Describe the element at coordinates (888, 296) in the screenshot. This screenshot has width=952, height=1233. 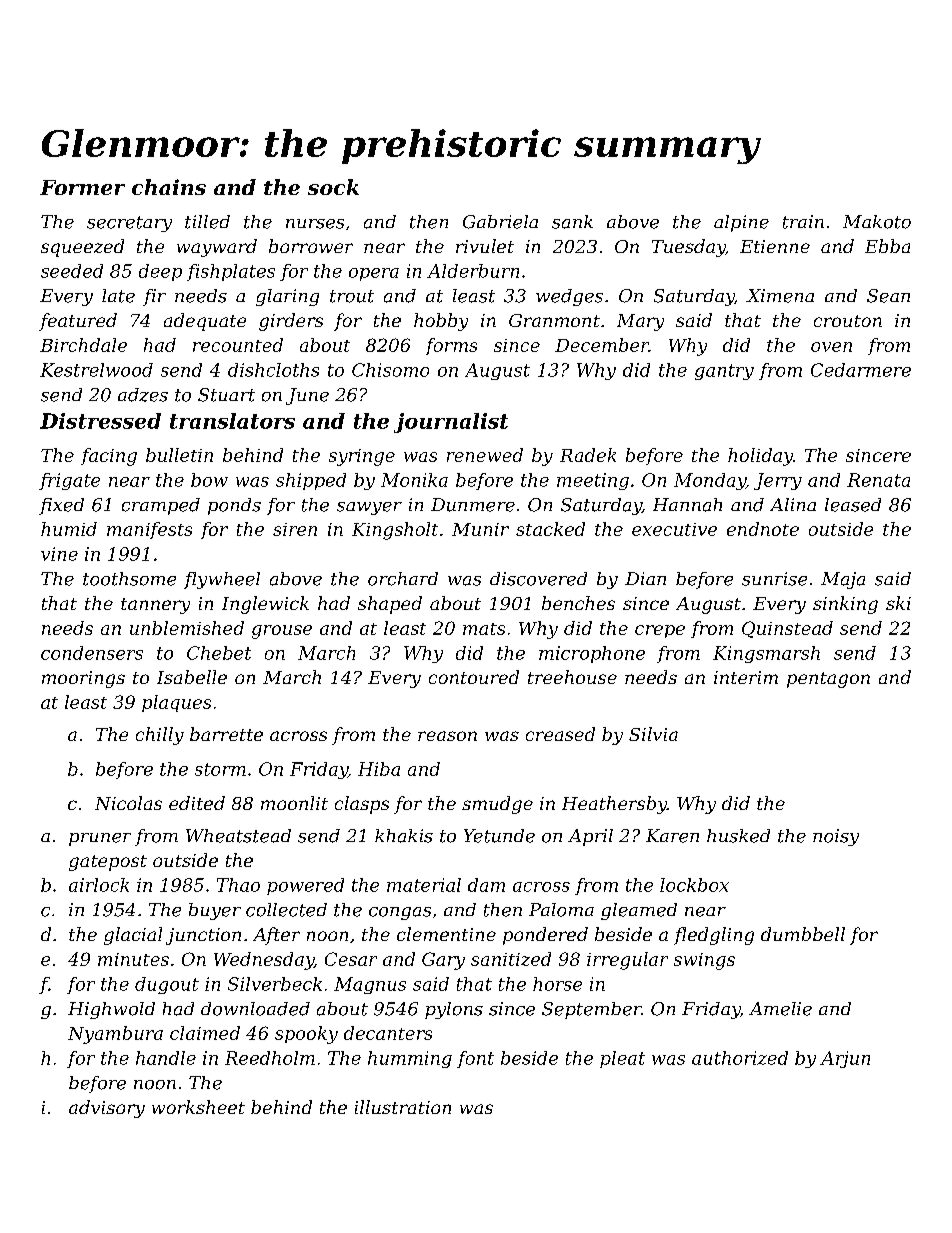
I see `Sean` at that location.
